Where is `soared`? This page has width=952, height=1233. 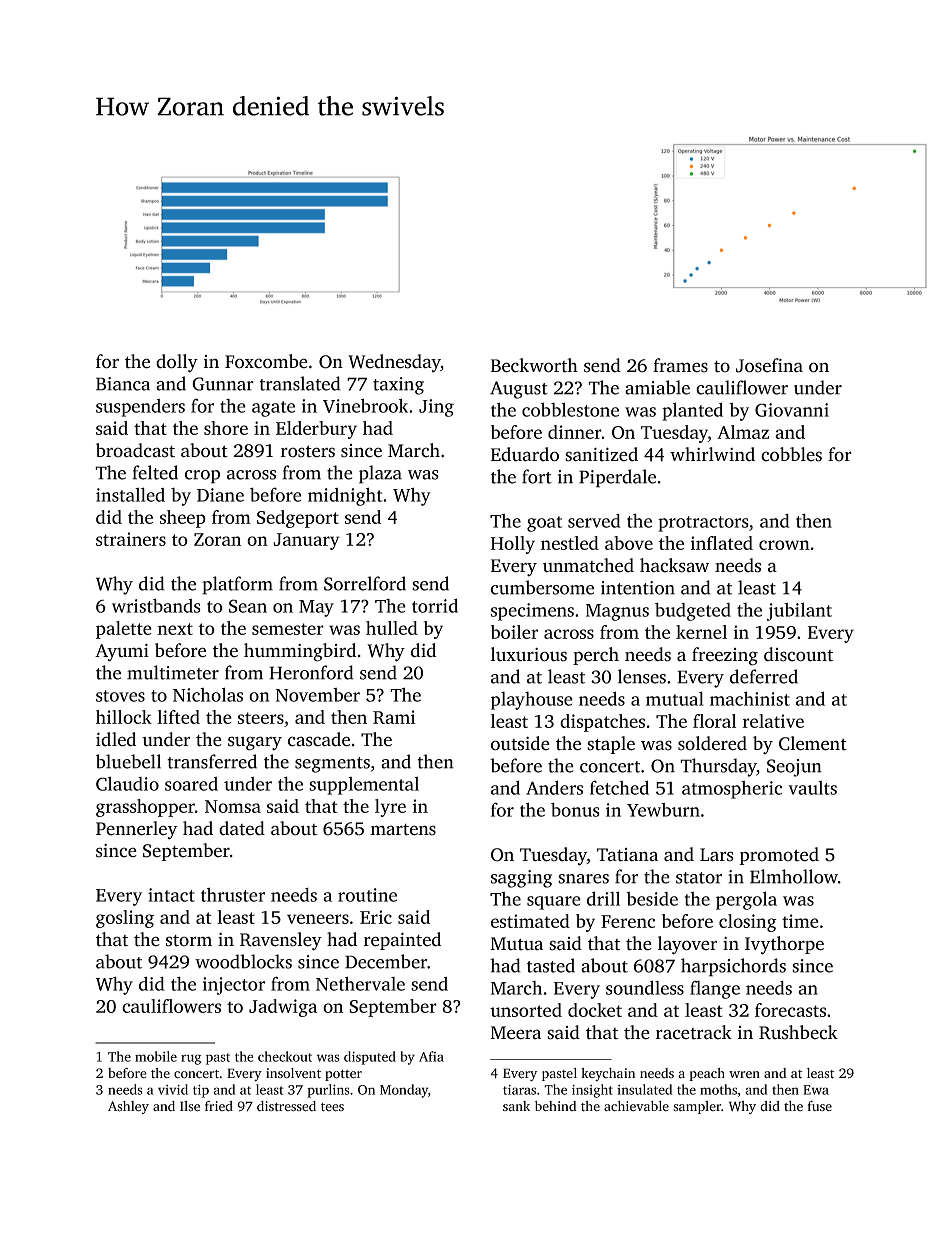
soared is located at coordinates (191, 784).
